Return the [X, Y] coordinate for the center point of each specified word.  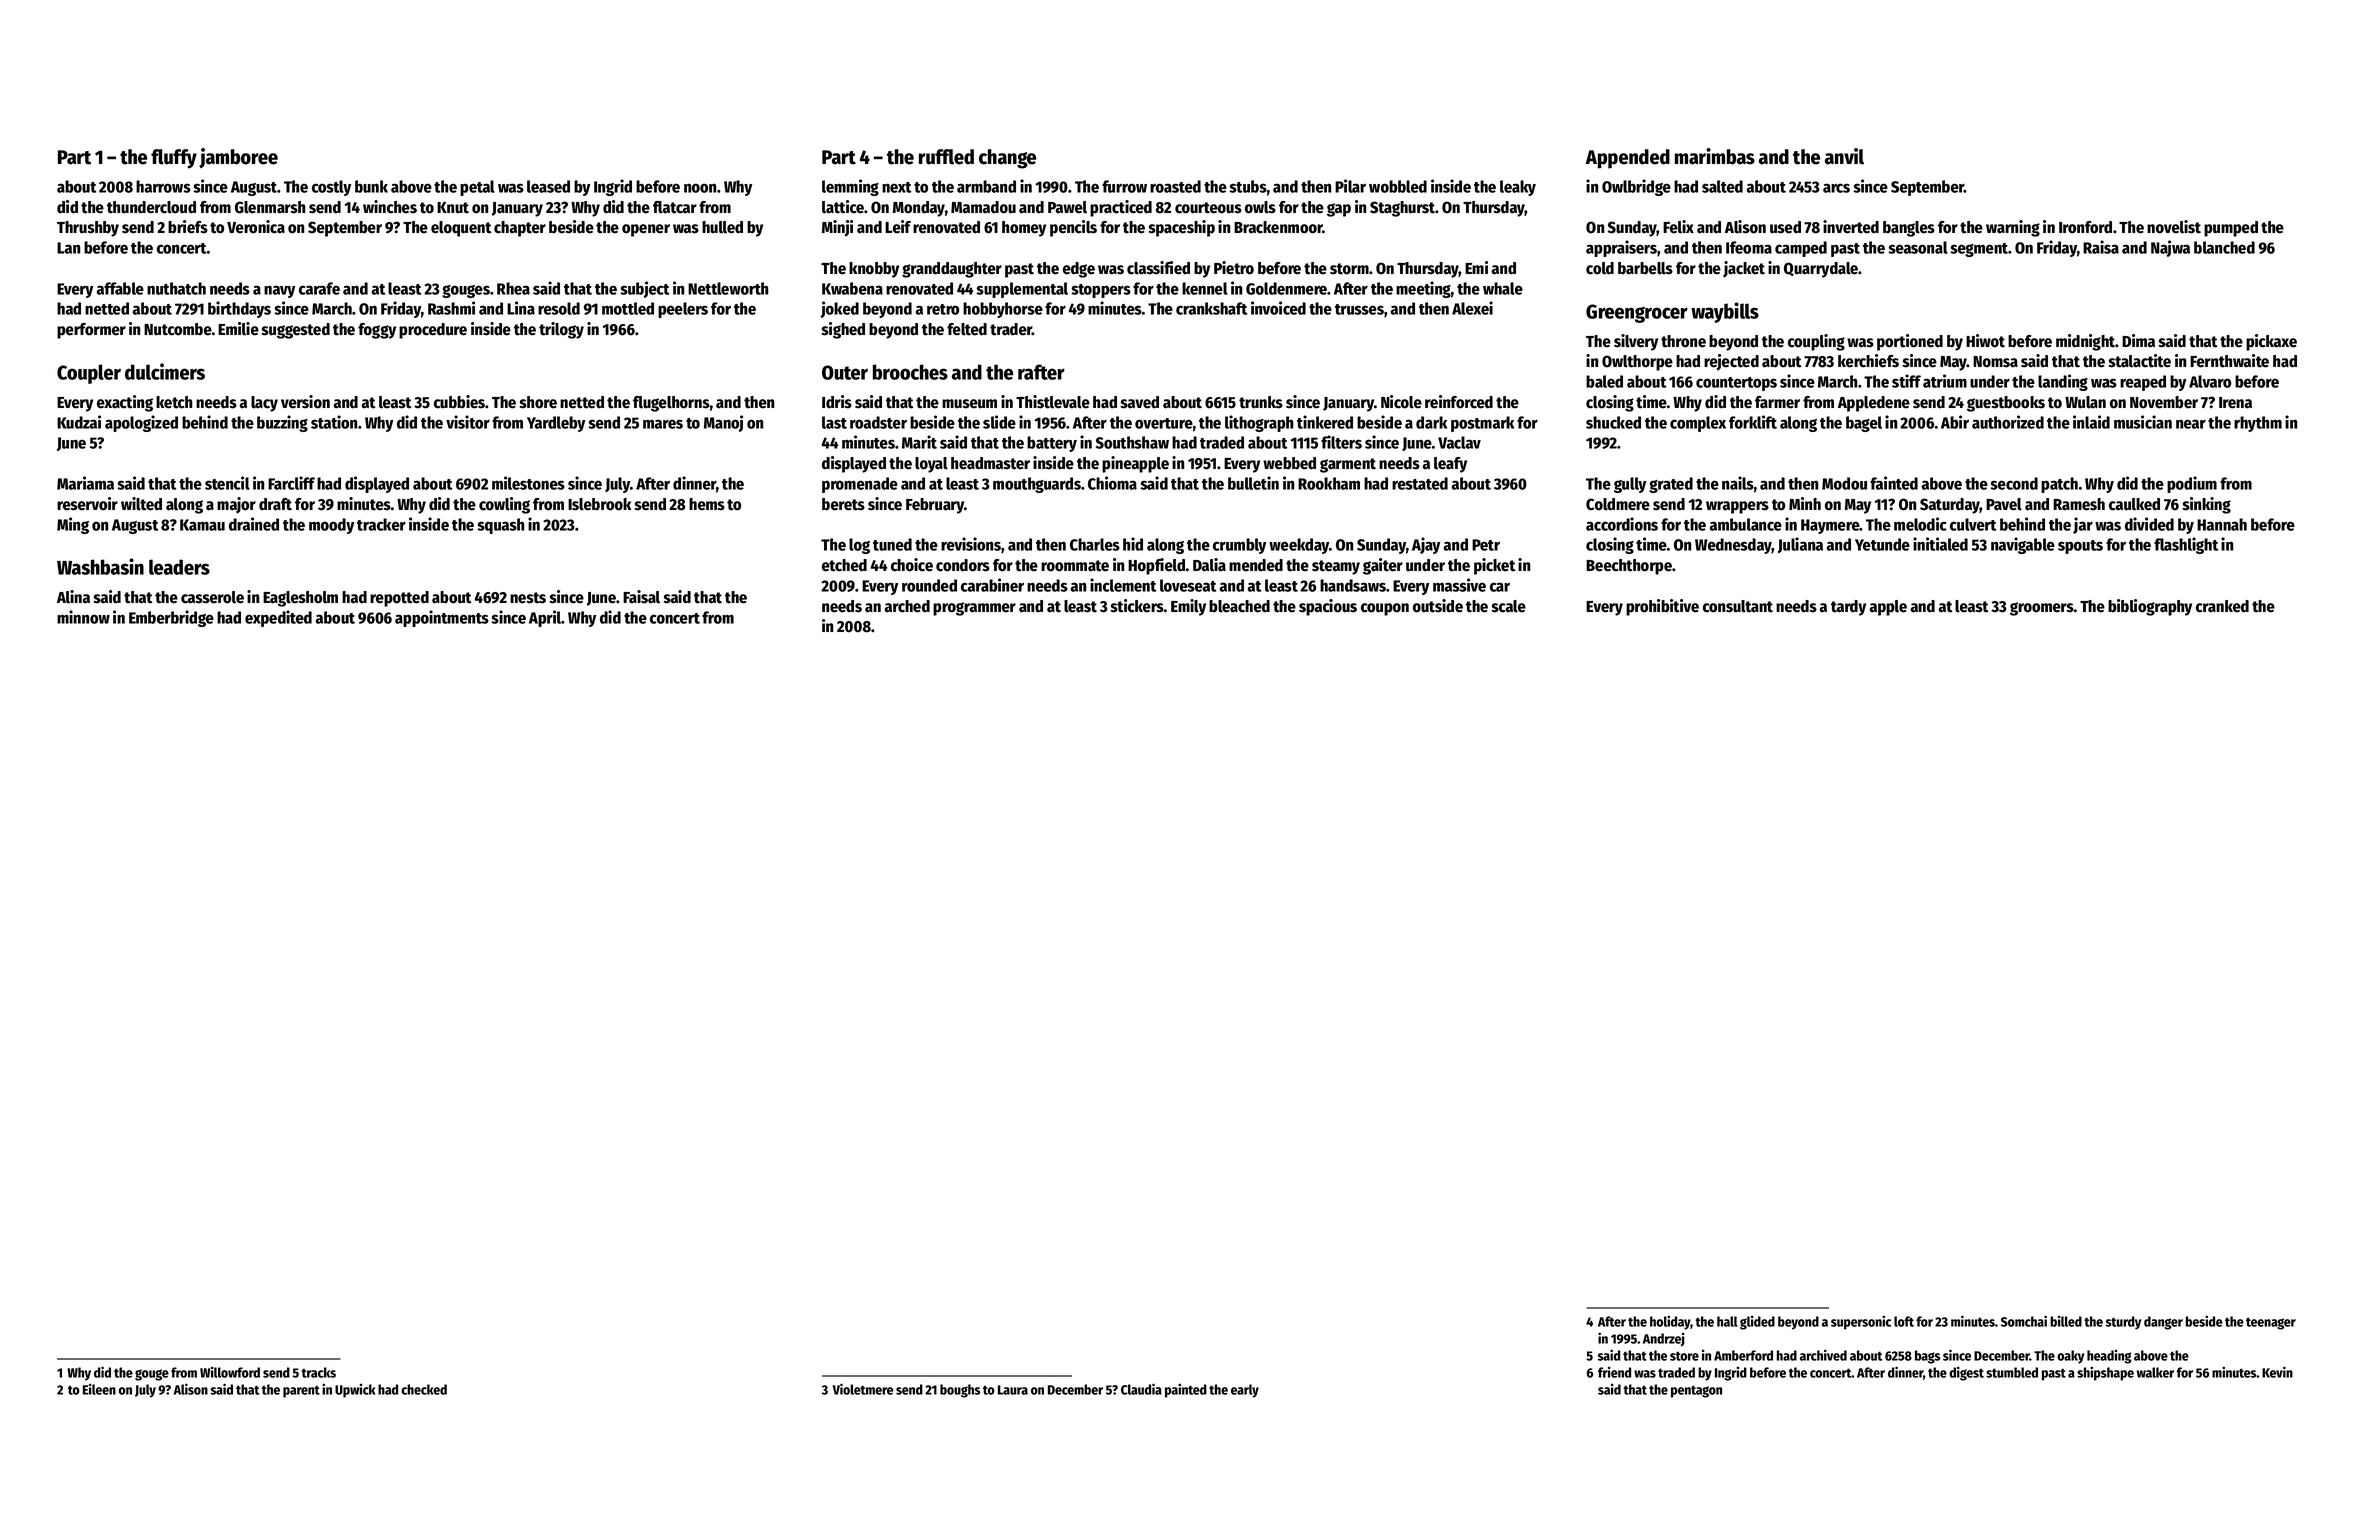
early [1245, 1391]
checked [424, 1389]
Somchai [2024, 1321]
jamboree [238, 158]
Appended [1628, 159]
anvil [1844, 156]
